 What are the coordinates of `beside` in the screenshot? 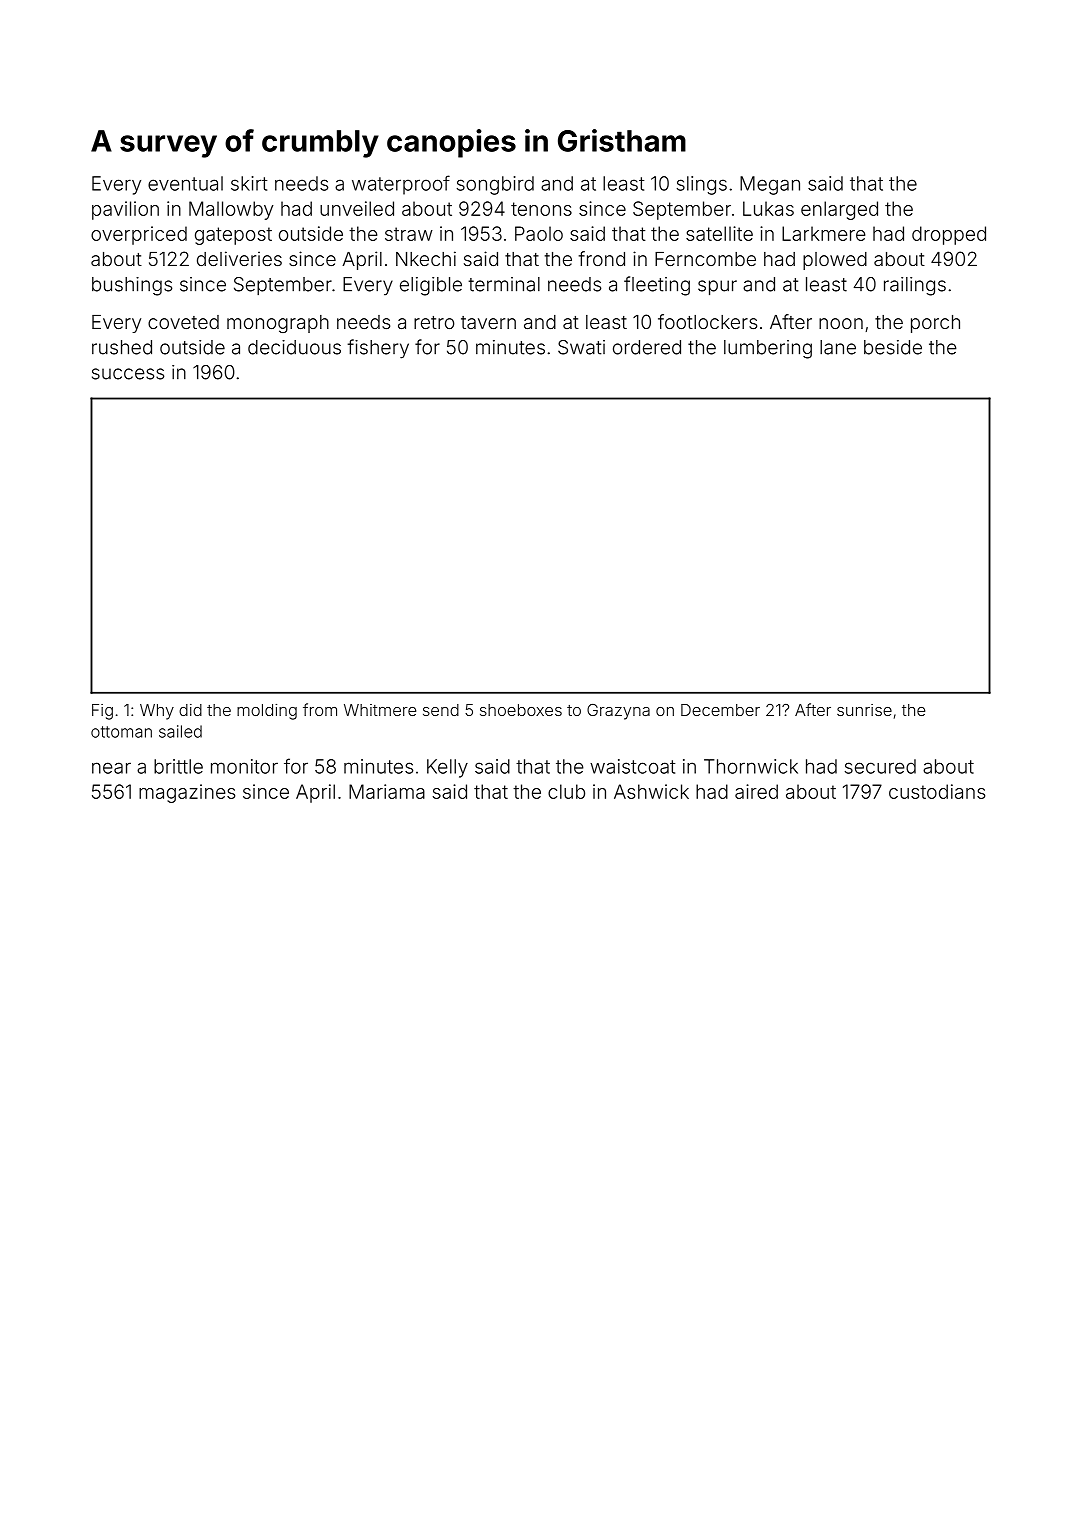 It's located at (893, 347).
